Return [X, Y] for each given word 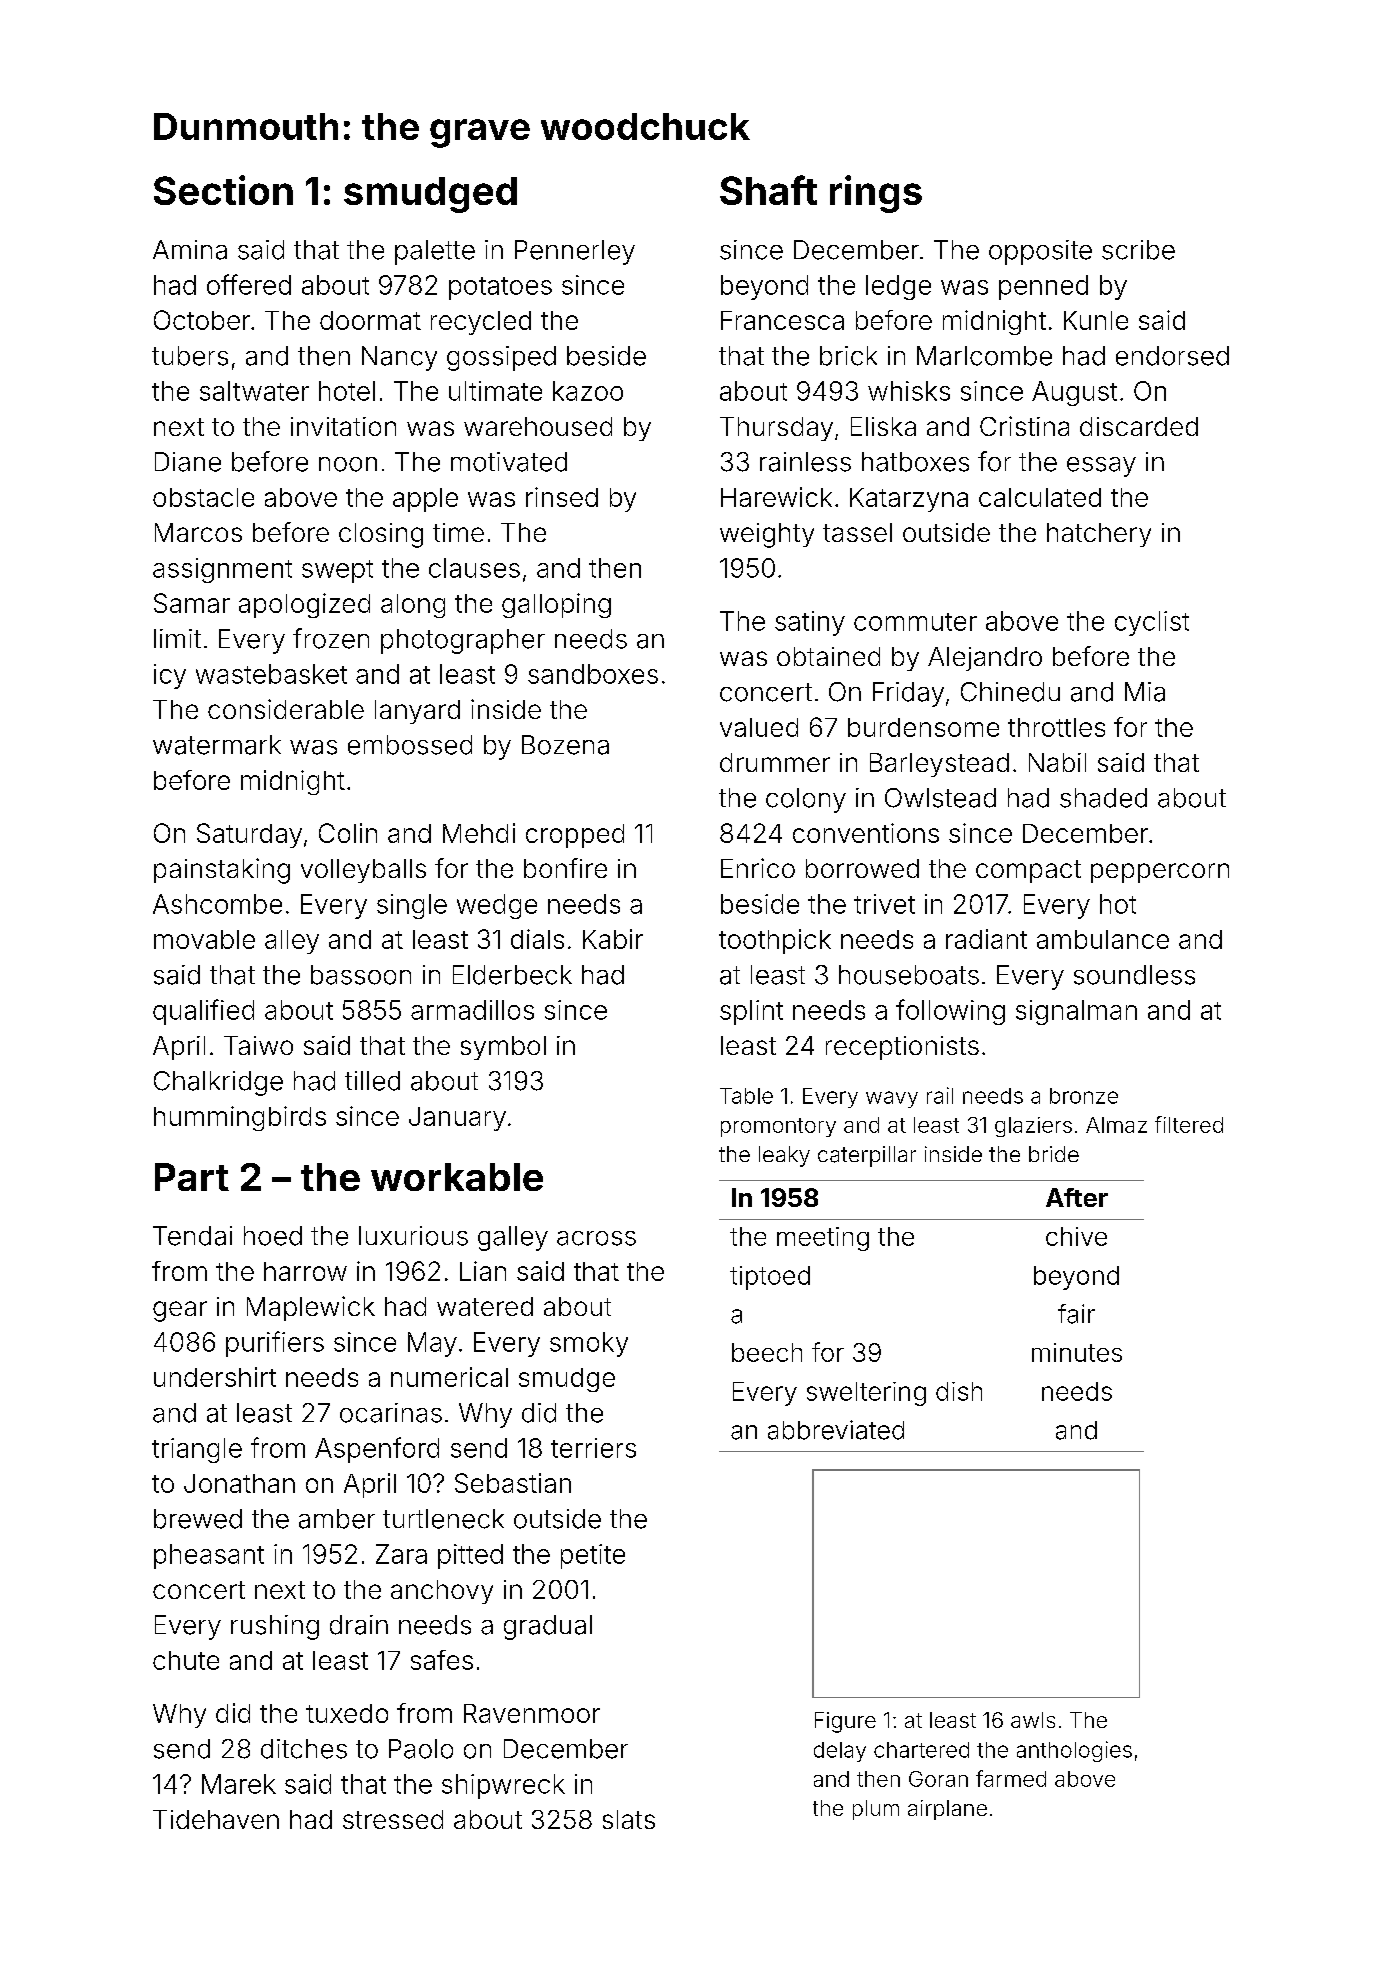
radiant [986, 939]
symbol [503, 1048]
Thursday [776, 429]
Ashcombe [217, 904]
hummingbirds [240, 1118]
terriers [593, 1448]
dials [537, 939]
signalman [1076, 1012]
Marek [239, 1784]
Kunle [1096, 320]
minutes [1077, 1352]
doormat [370, 320]
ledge [898, 287]
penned [1043, 287]
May [432, 1344]
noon [348, 464]
